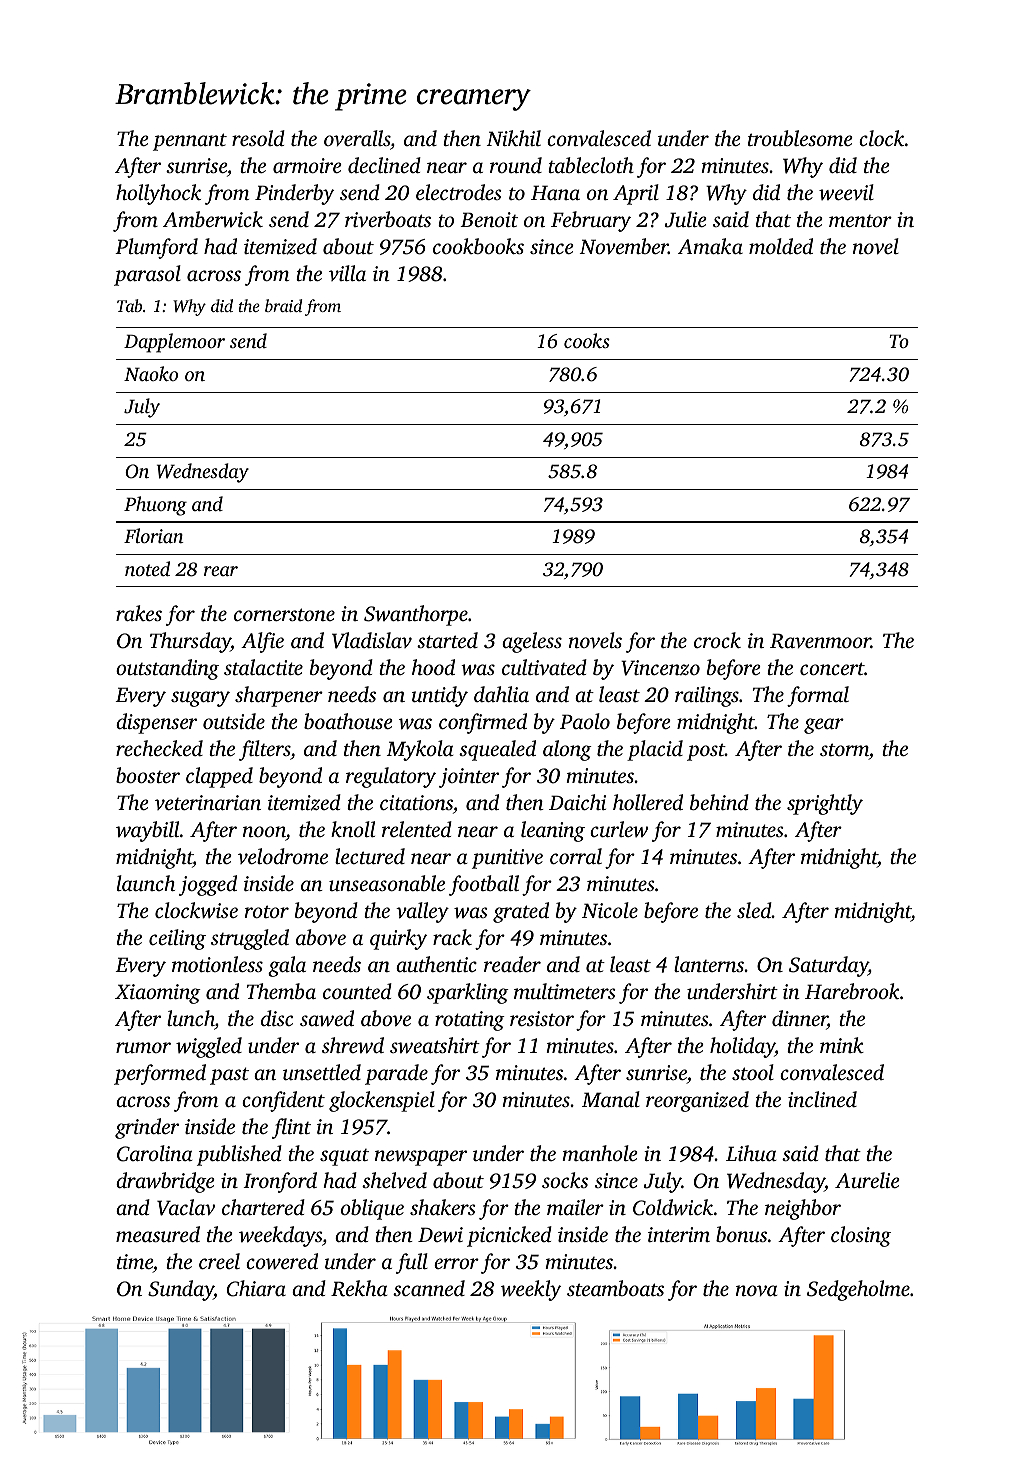 The width and height of the screenshot is (1034, 1469). I want to click on curlew, so click(619, 829).
